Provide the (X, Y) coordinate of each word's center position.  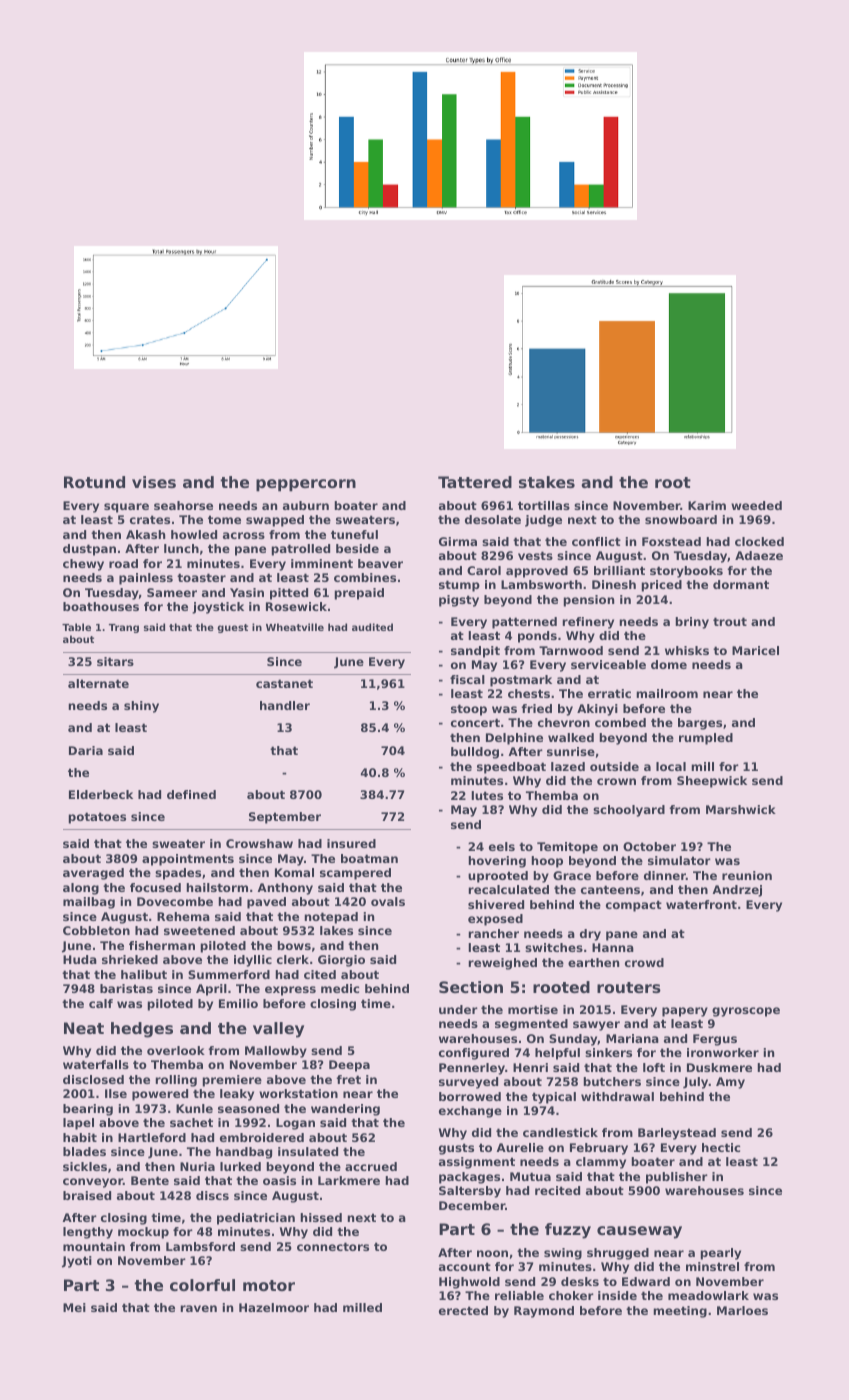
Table (76, 627)
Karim (707, 505)
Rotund (94, 482)
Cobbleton (96, 930)
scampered (355, 874)
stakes (547, 482)
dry (590, 935)
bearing (88, 1110)
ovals (388, 901)
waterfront (701, 904)
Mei (74, 1307)
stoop (469, 710)
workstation (298, 1093)
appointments (188, 860)
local (671, 766)
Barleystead (677, 1134)
